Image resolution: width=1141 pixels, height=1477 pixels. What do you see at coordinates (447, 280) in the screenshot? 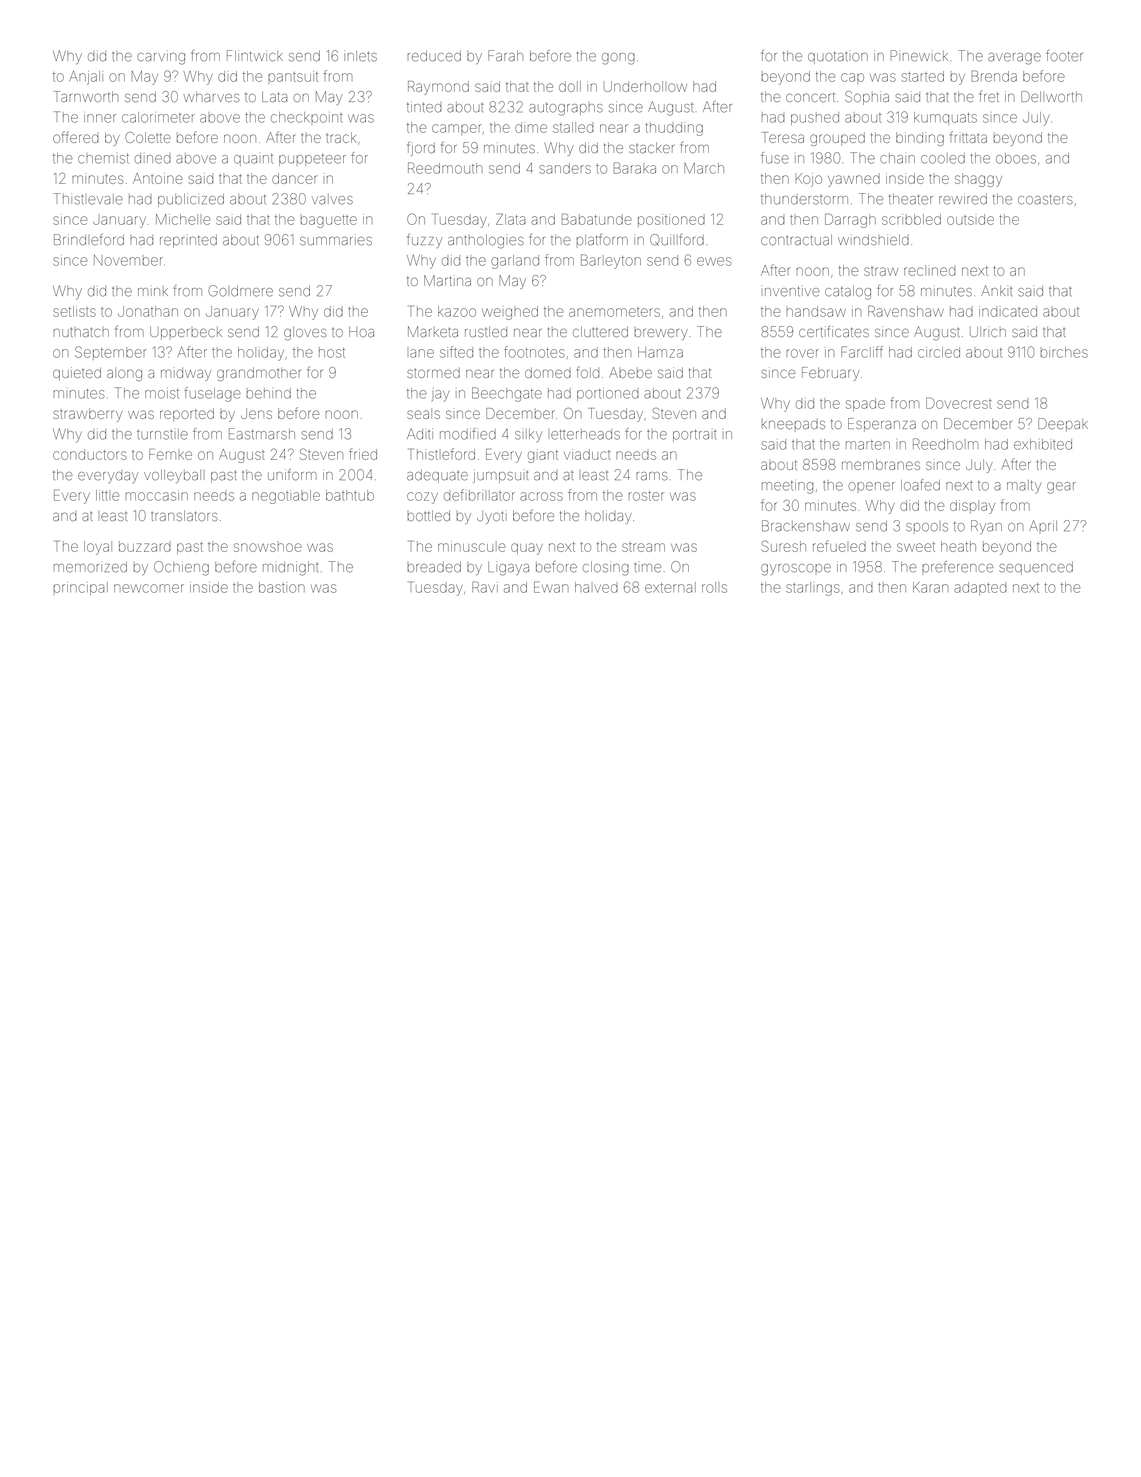
I see `Martina` at bounding box center [447, 280].
